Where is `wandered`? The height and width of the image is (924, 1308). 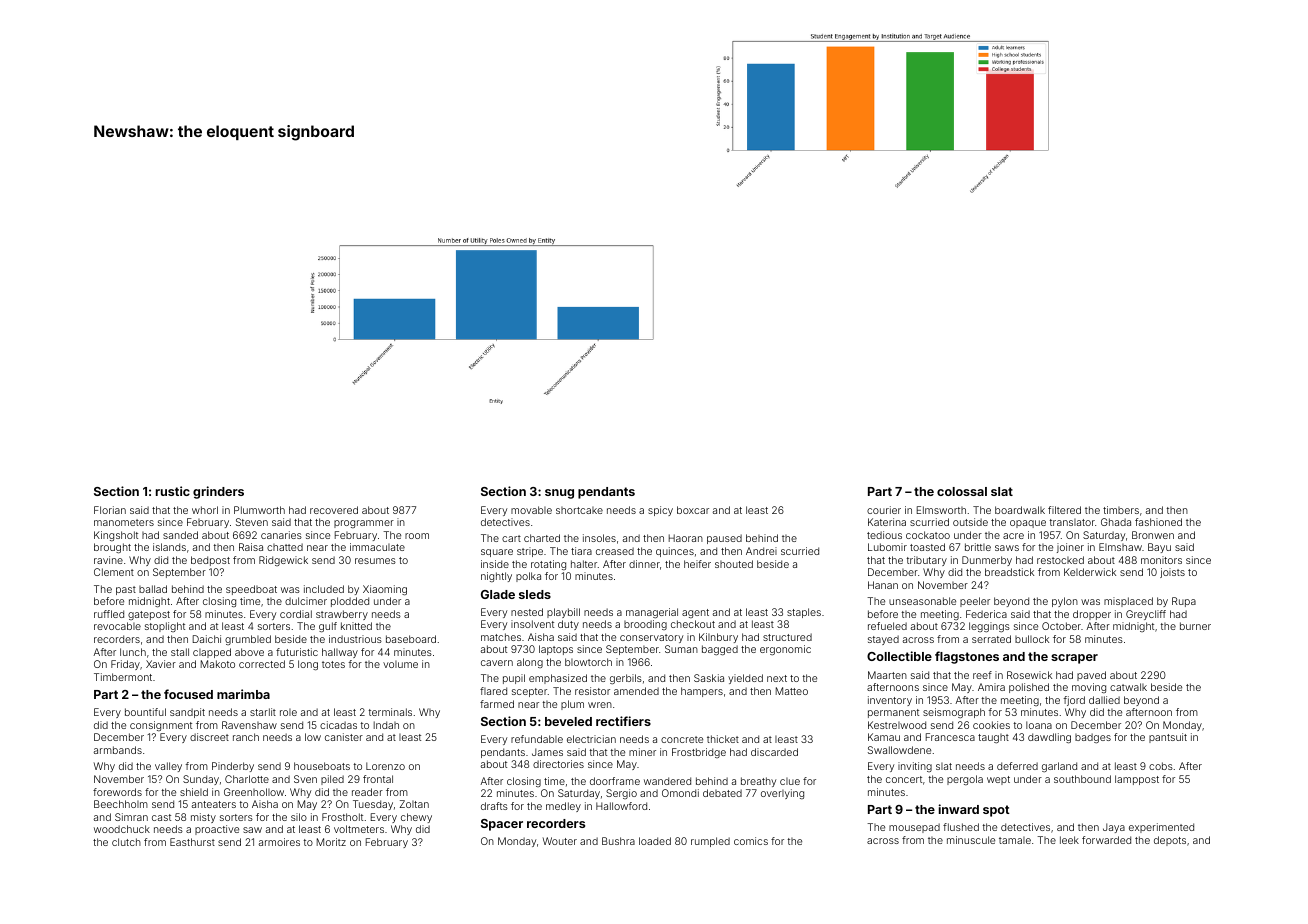
wandered is located at coordinates (667, 781).
